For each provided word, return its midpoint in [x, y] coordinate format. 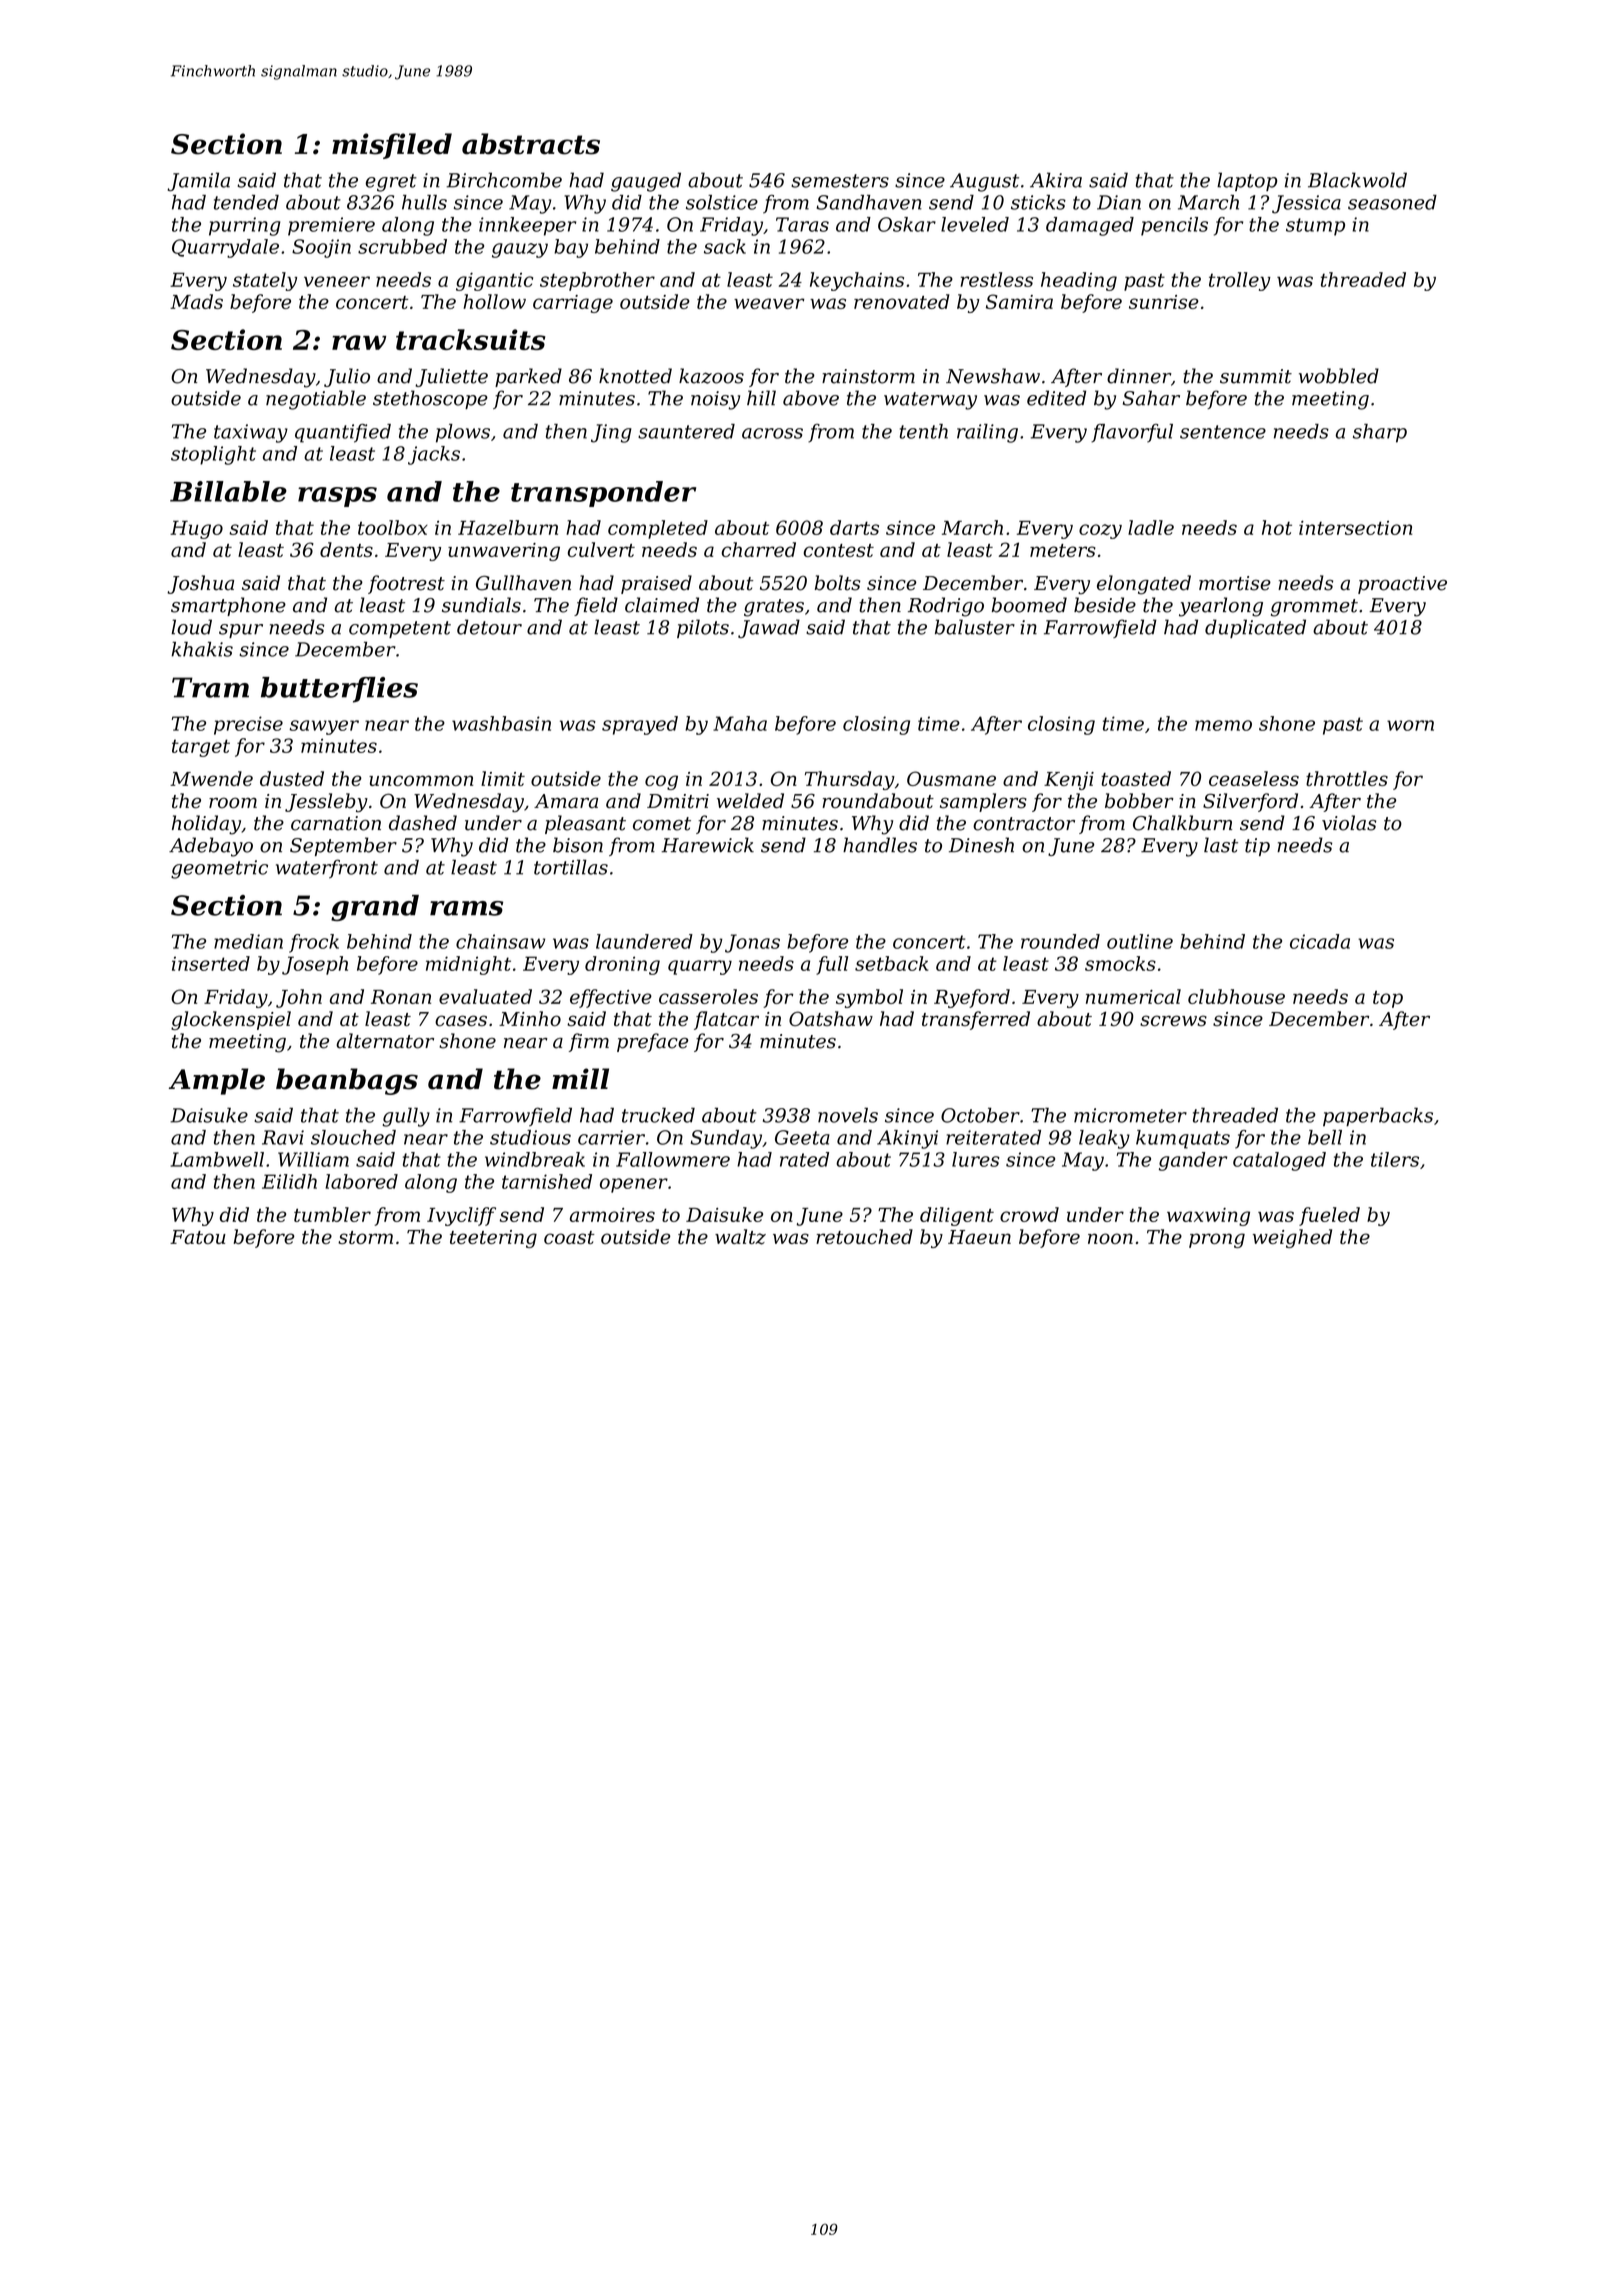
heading [1079, 281]
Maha [740, 723]
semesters [840, 181]
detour [489, 627]
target [201, 748]
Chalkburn [1182, 823]
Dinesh [981, 845]
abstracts [531, 144]
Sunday [726, 1139]
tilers [1395, 1159]
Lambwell [217, 1159]
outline [1140, 941]
